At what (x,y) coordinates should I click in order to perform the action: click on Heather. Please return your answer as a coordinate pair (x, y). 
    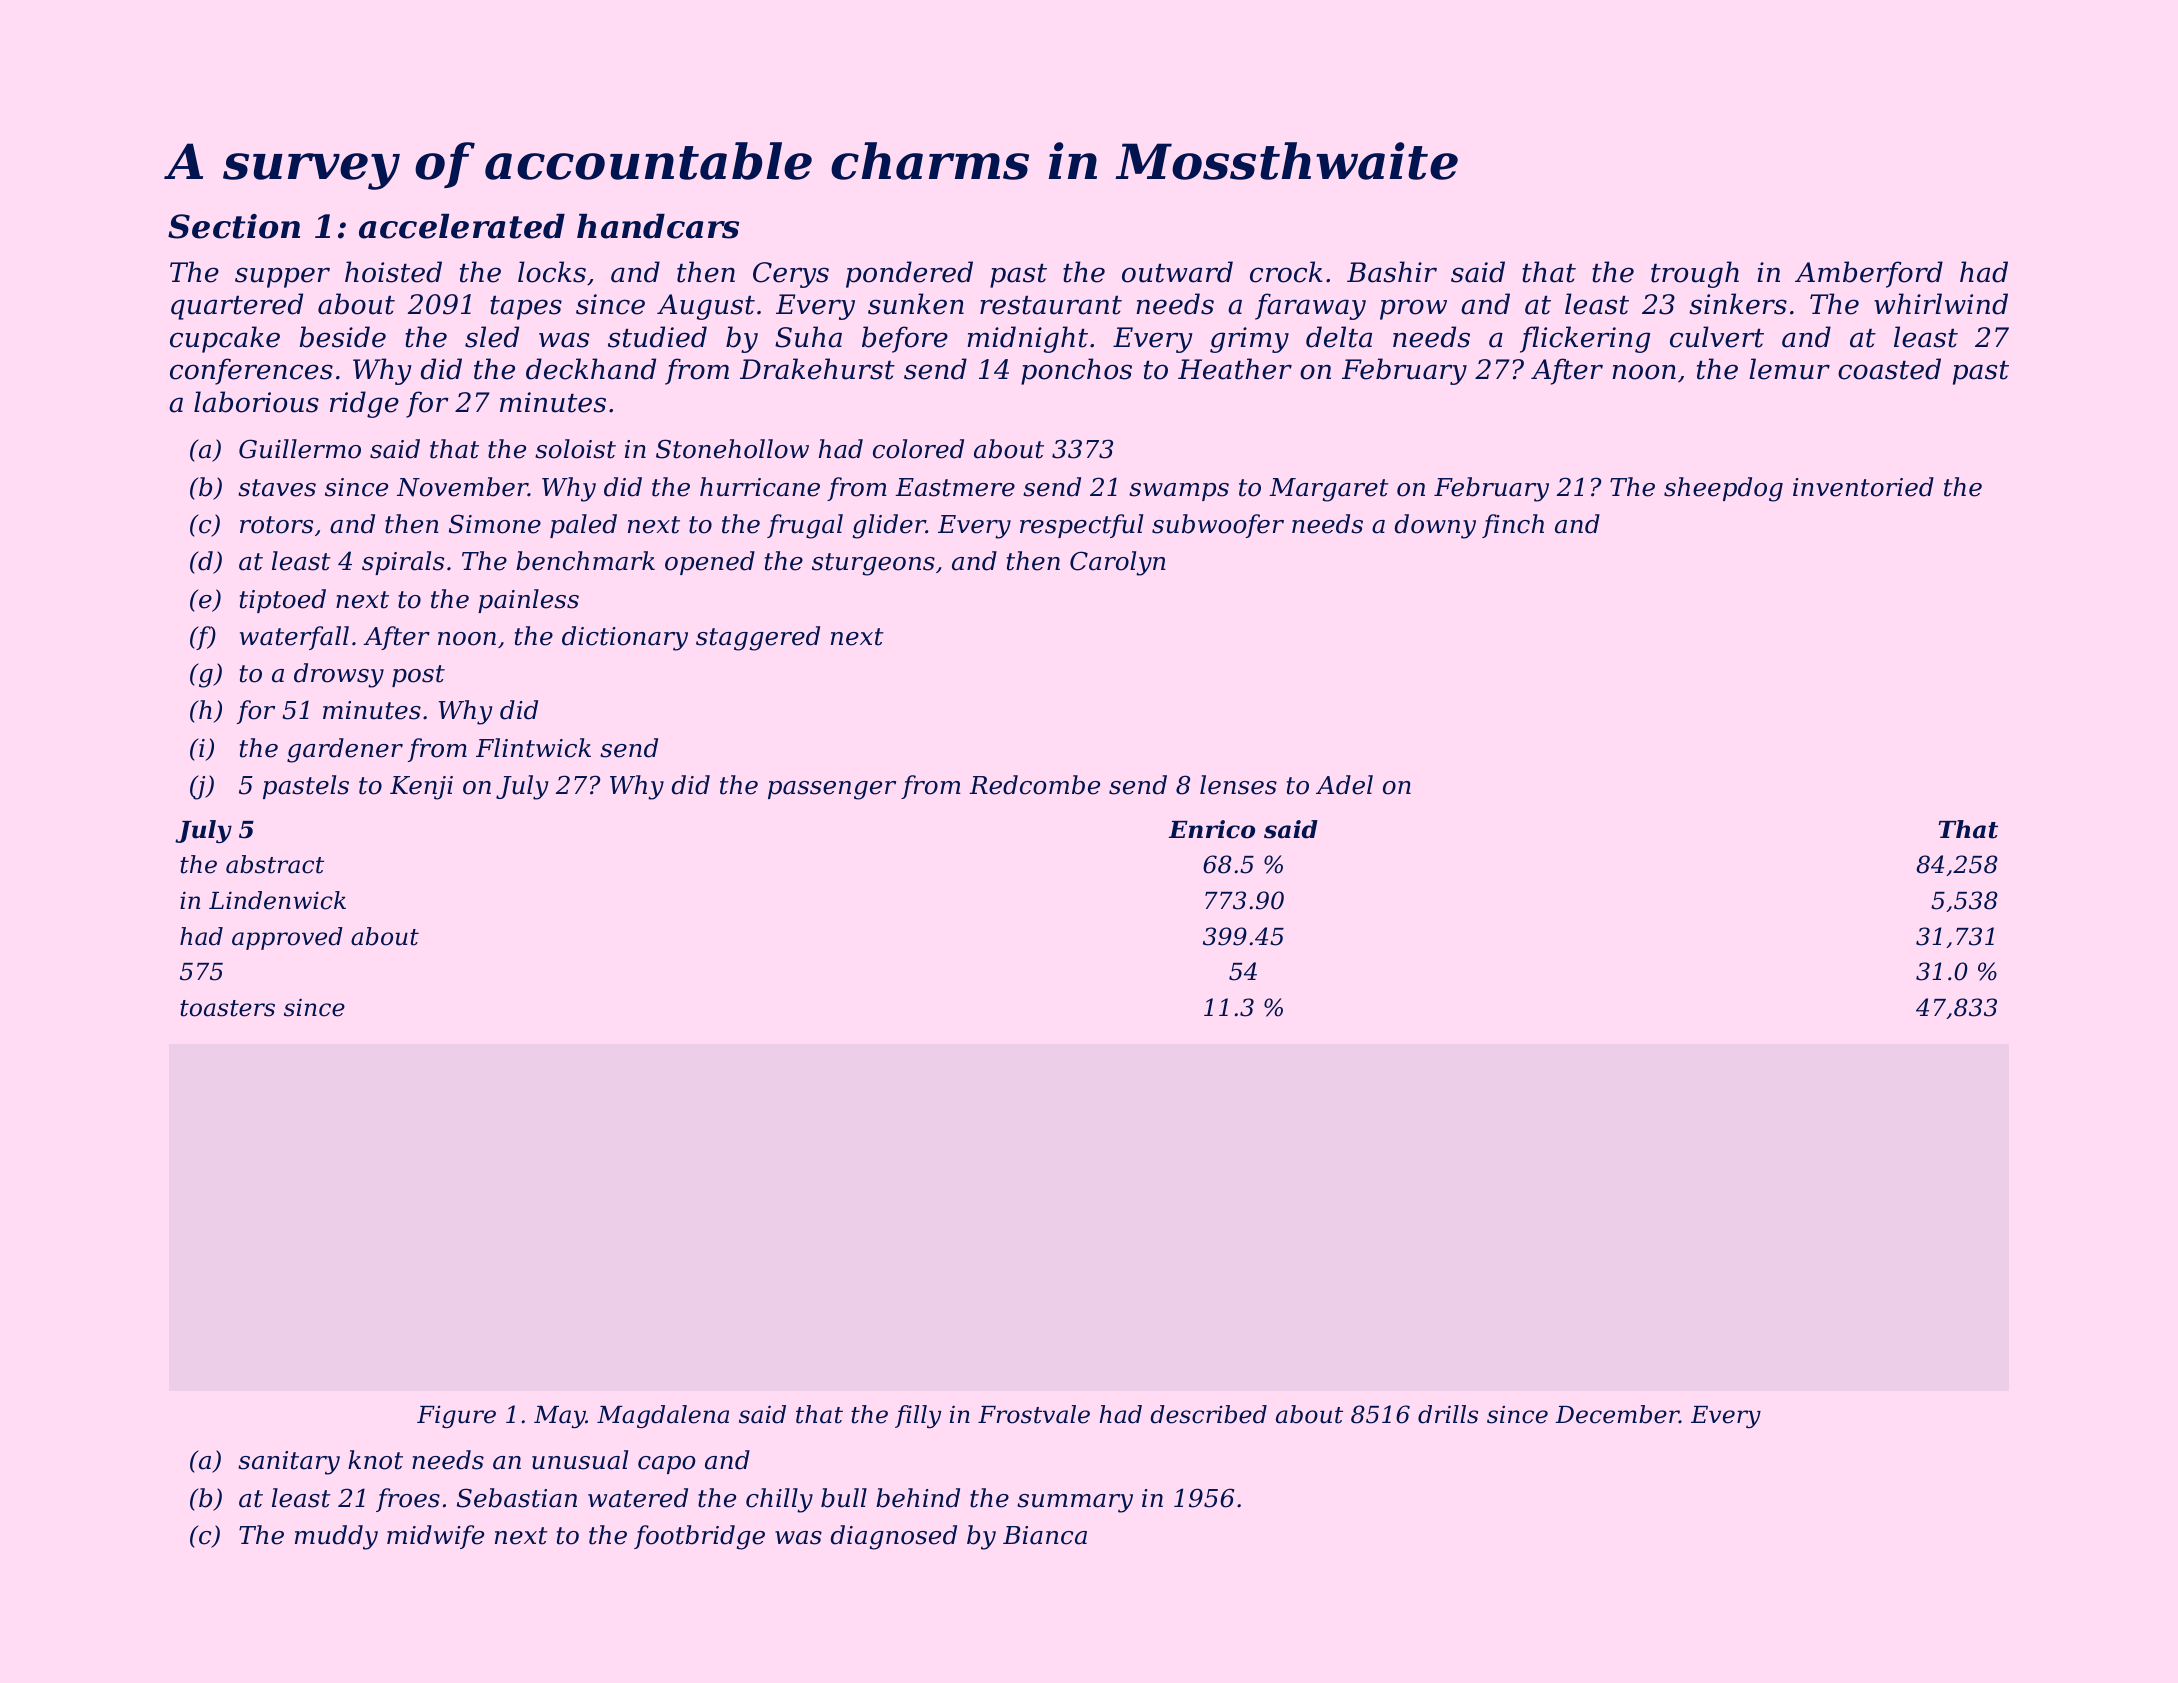
    Looking at the image, I should click on (1235, 369).
